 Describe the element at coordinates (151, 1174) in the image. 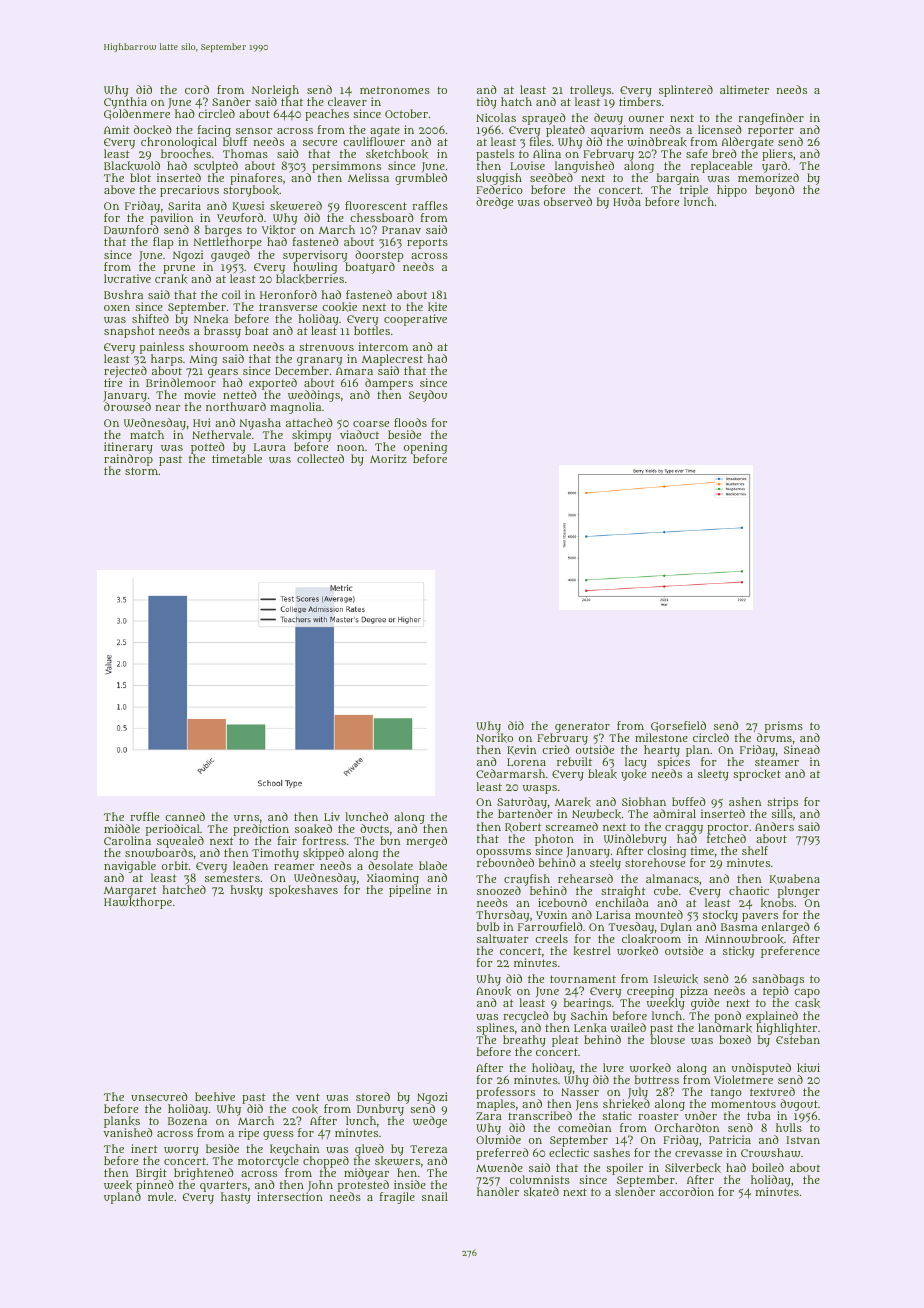

I see `Birgit` at that location.
